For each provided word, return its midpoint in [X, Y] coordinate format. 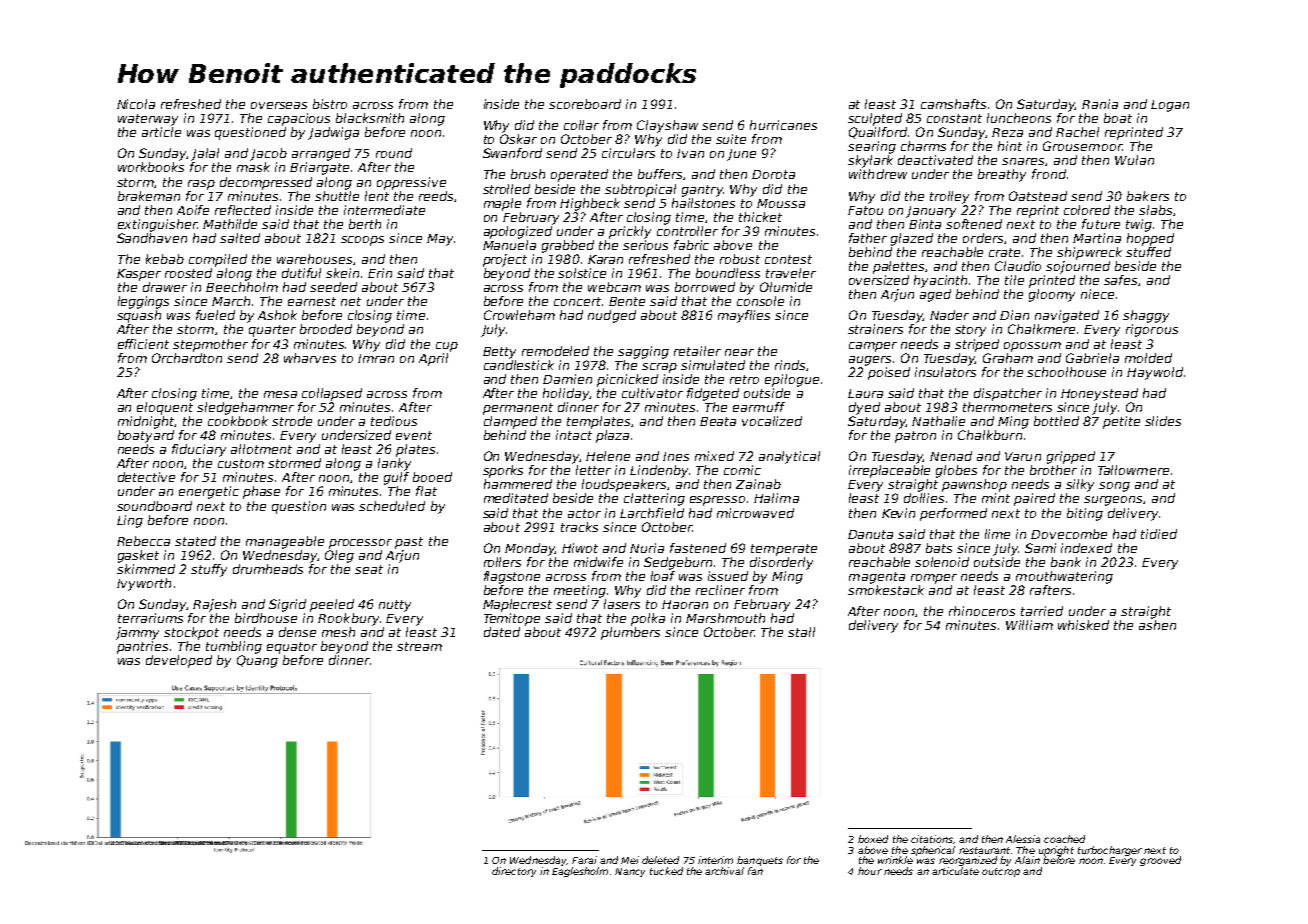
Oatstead [1038, 196]
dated [502, 632]
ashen [1157, 625]
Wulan [1134, 160]
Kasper [139, 275]
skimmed [146, 569]
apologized [518, 232]
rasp [201, 185]
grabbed [568, 246]
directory [514, 872]
